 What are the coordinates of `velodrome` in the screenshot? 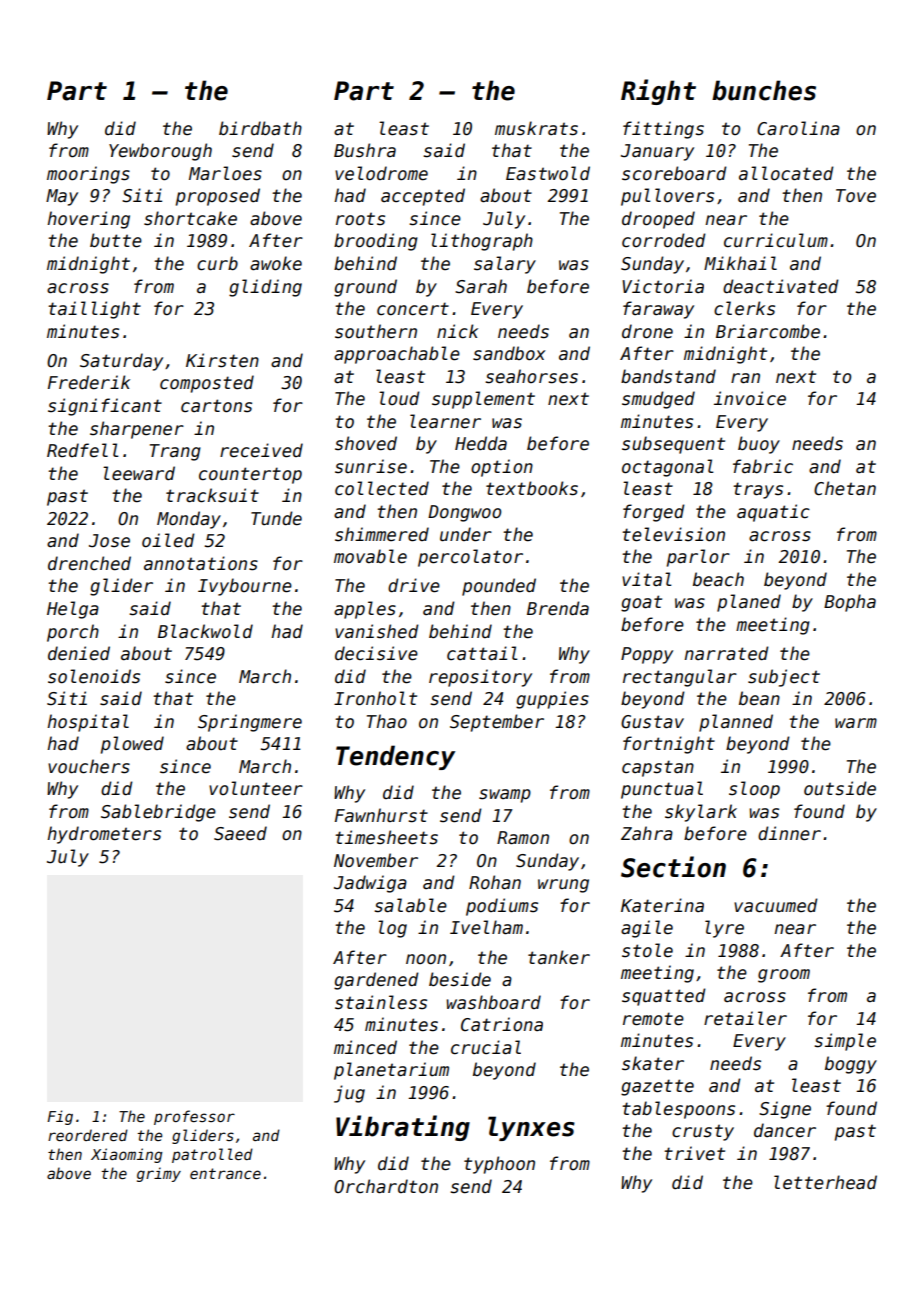 It's located at (381, 173).
